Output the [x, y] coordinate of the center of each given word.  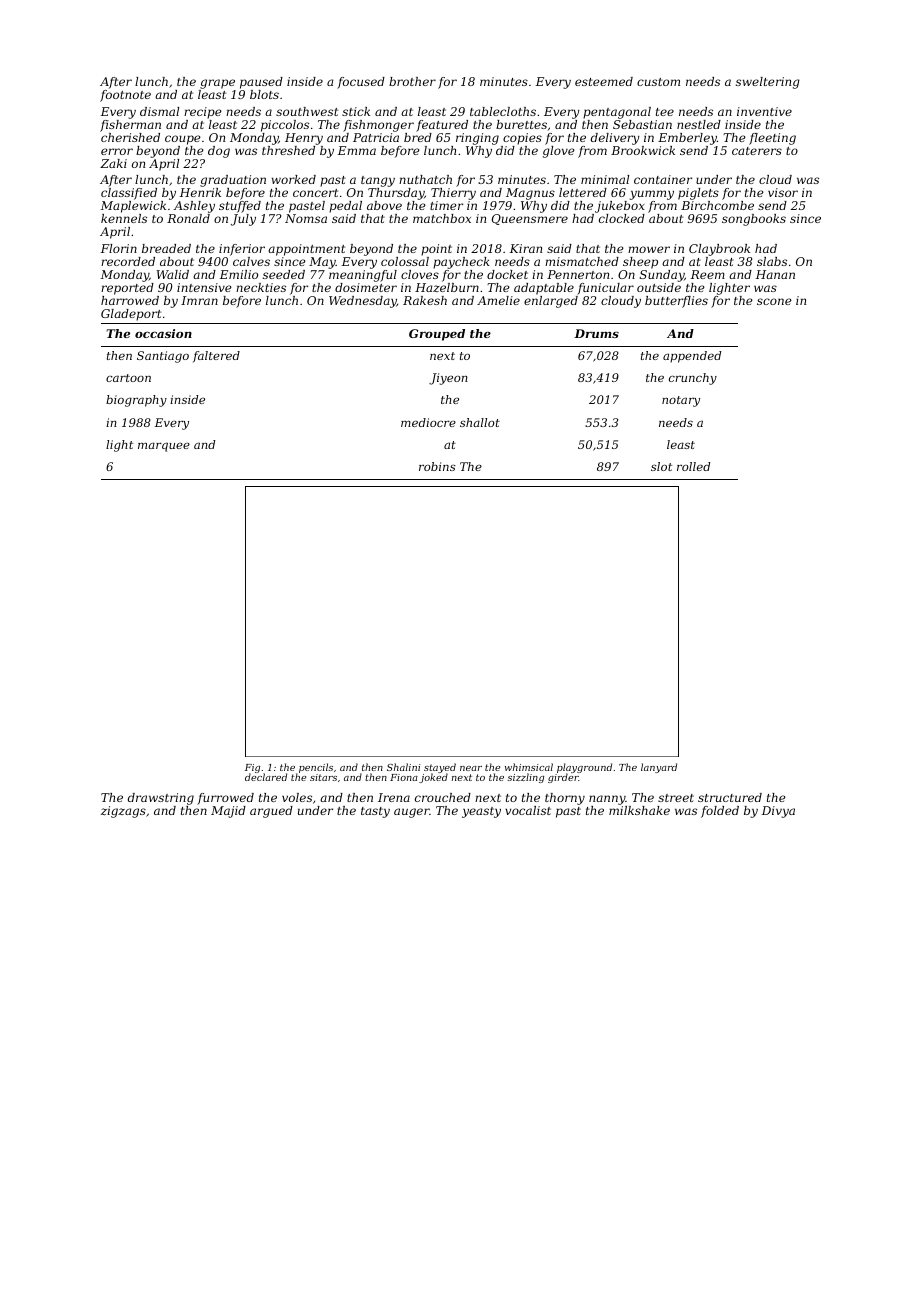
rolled [693, 466]
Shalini [403, 767]
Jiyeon [448, 379]
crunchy [693, 379]
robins [437, 466]
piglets [698, 194]
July [243, 220]
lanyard [659, 768]
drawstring [161, 799]
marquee [164, 447]
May [322, 263]
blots [264, 94]
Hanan [775, 274]
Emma [357, 150]
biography [136, 401]
